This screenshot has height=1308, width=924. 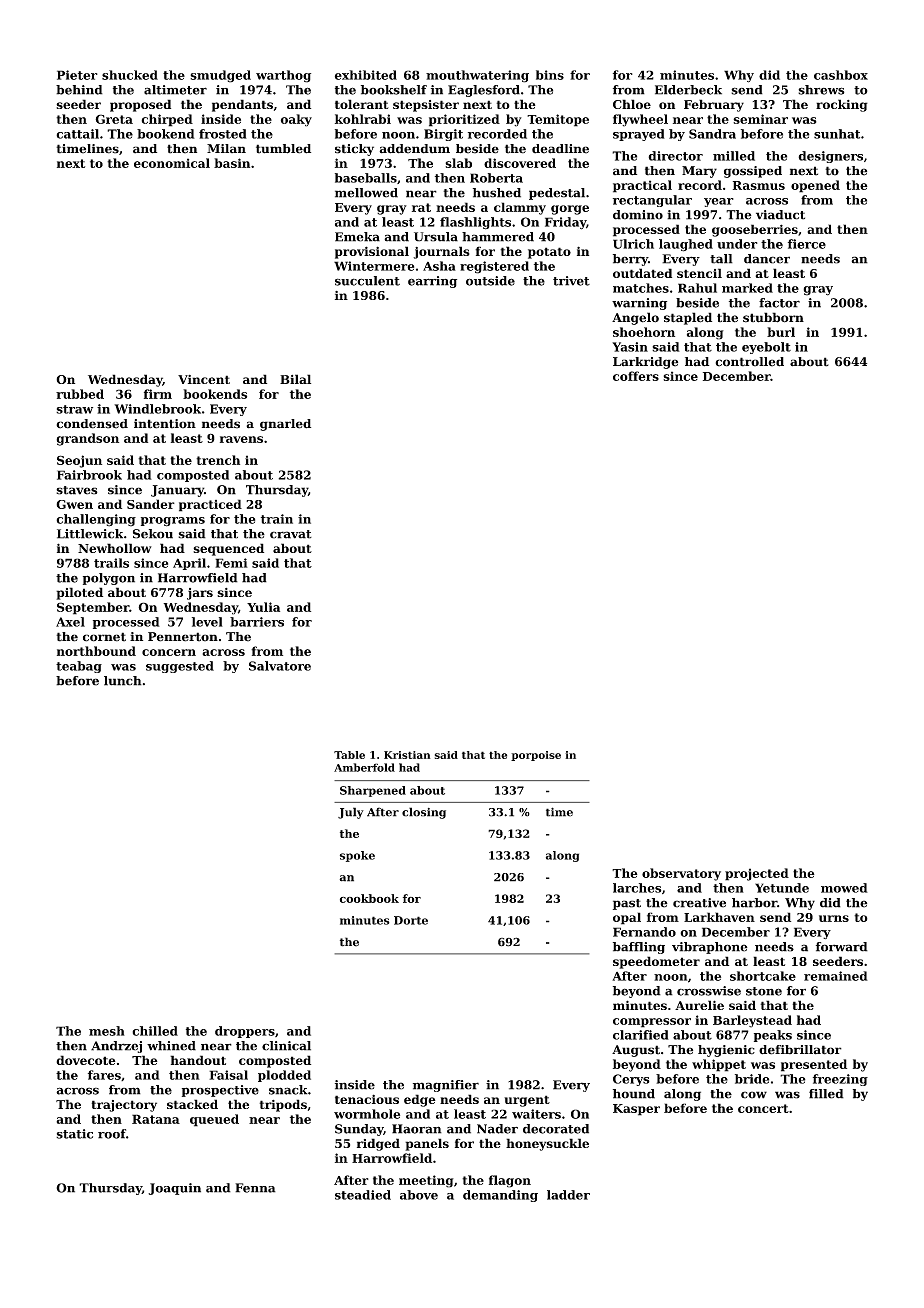 I want to click on exhibited, so click(x=366, y=75).
